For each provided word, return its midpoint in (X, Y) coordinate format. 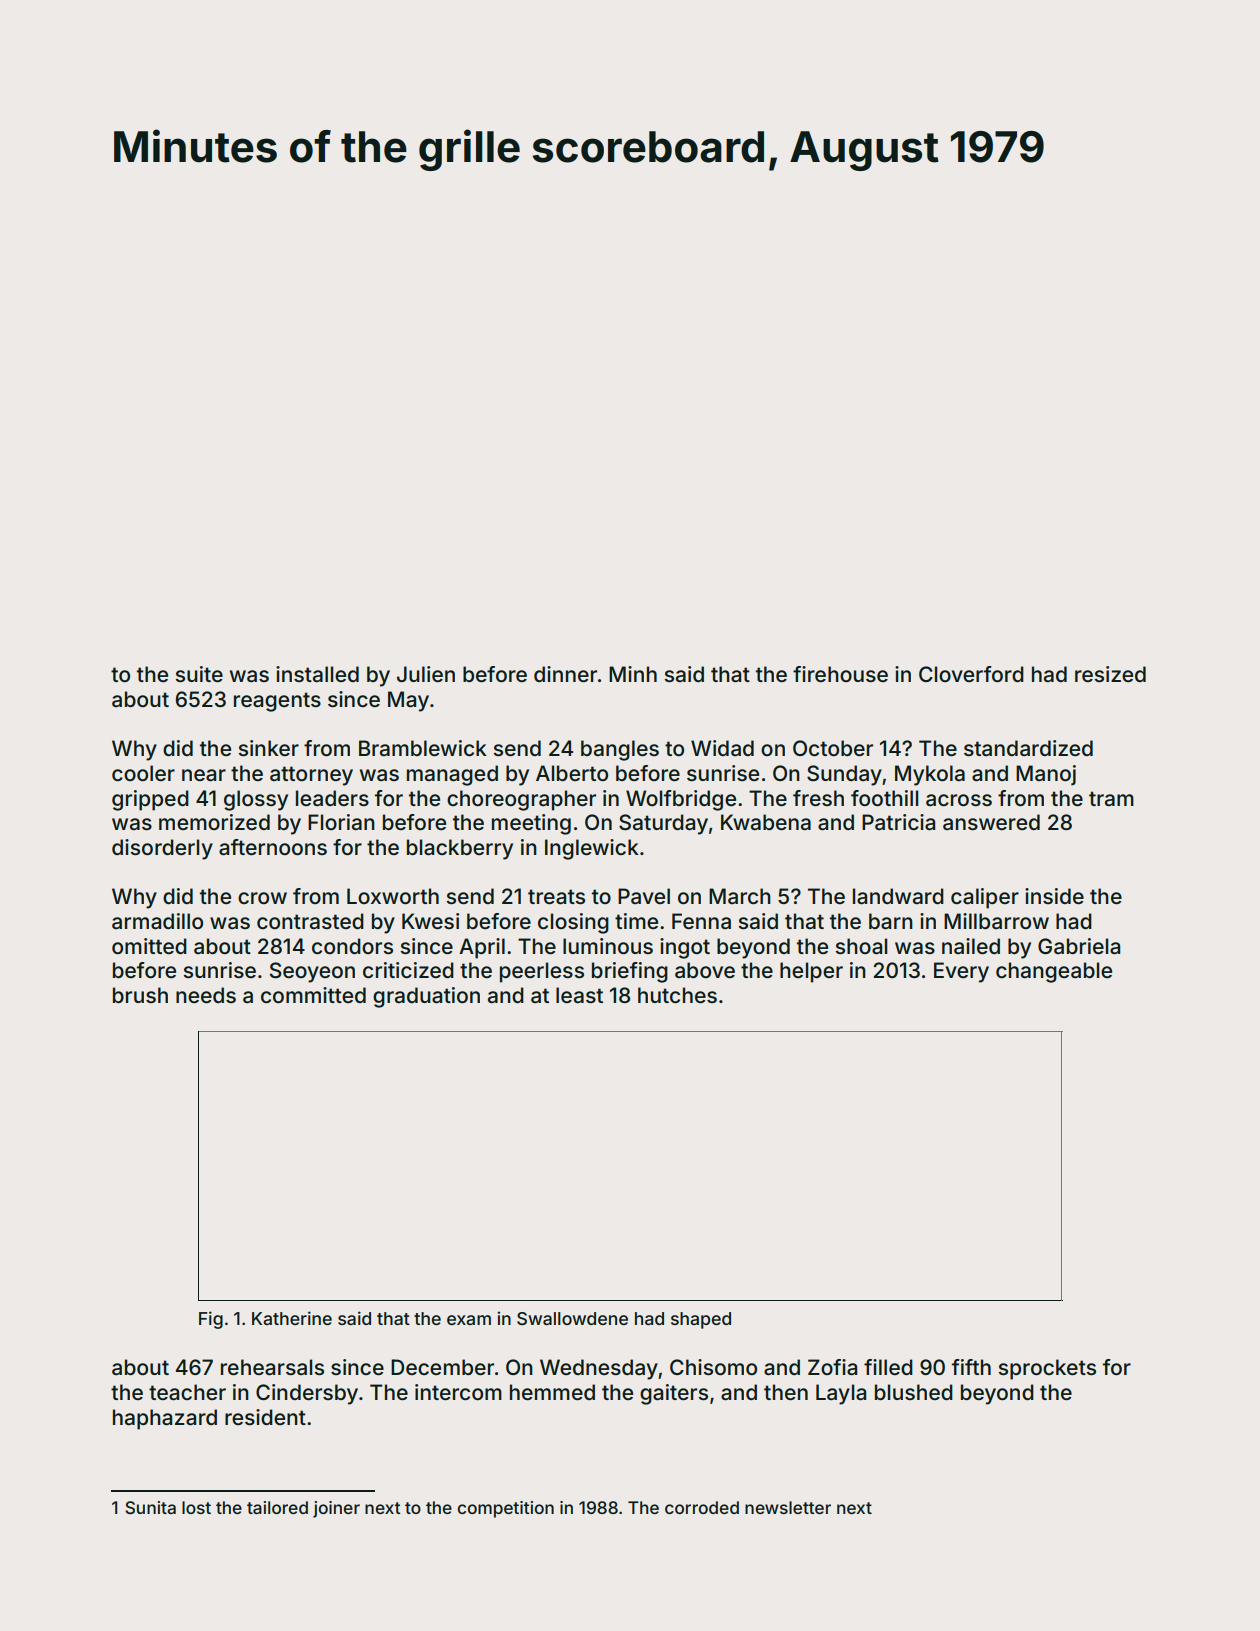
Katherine (292, 1318)
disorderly (162, 849)
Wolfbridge (681, 800)
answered (991, 822)
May (408, 701)
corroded (702, 1507)
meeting (531, 824)
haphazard (165, 1419)
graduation (426, 997)
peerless (542, 972)
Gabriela (1079, 946)
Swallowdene (572, 1318)
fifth (971, 1367)
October (833, 748)
